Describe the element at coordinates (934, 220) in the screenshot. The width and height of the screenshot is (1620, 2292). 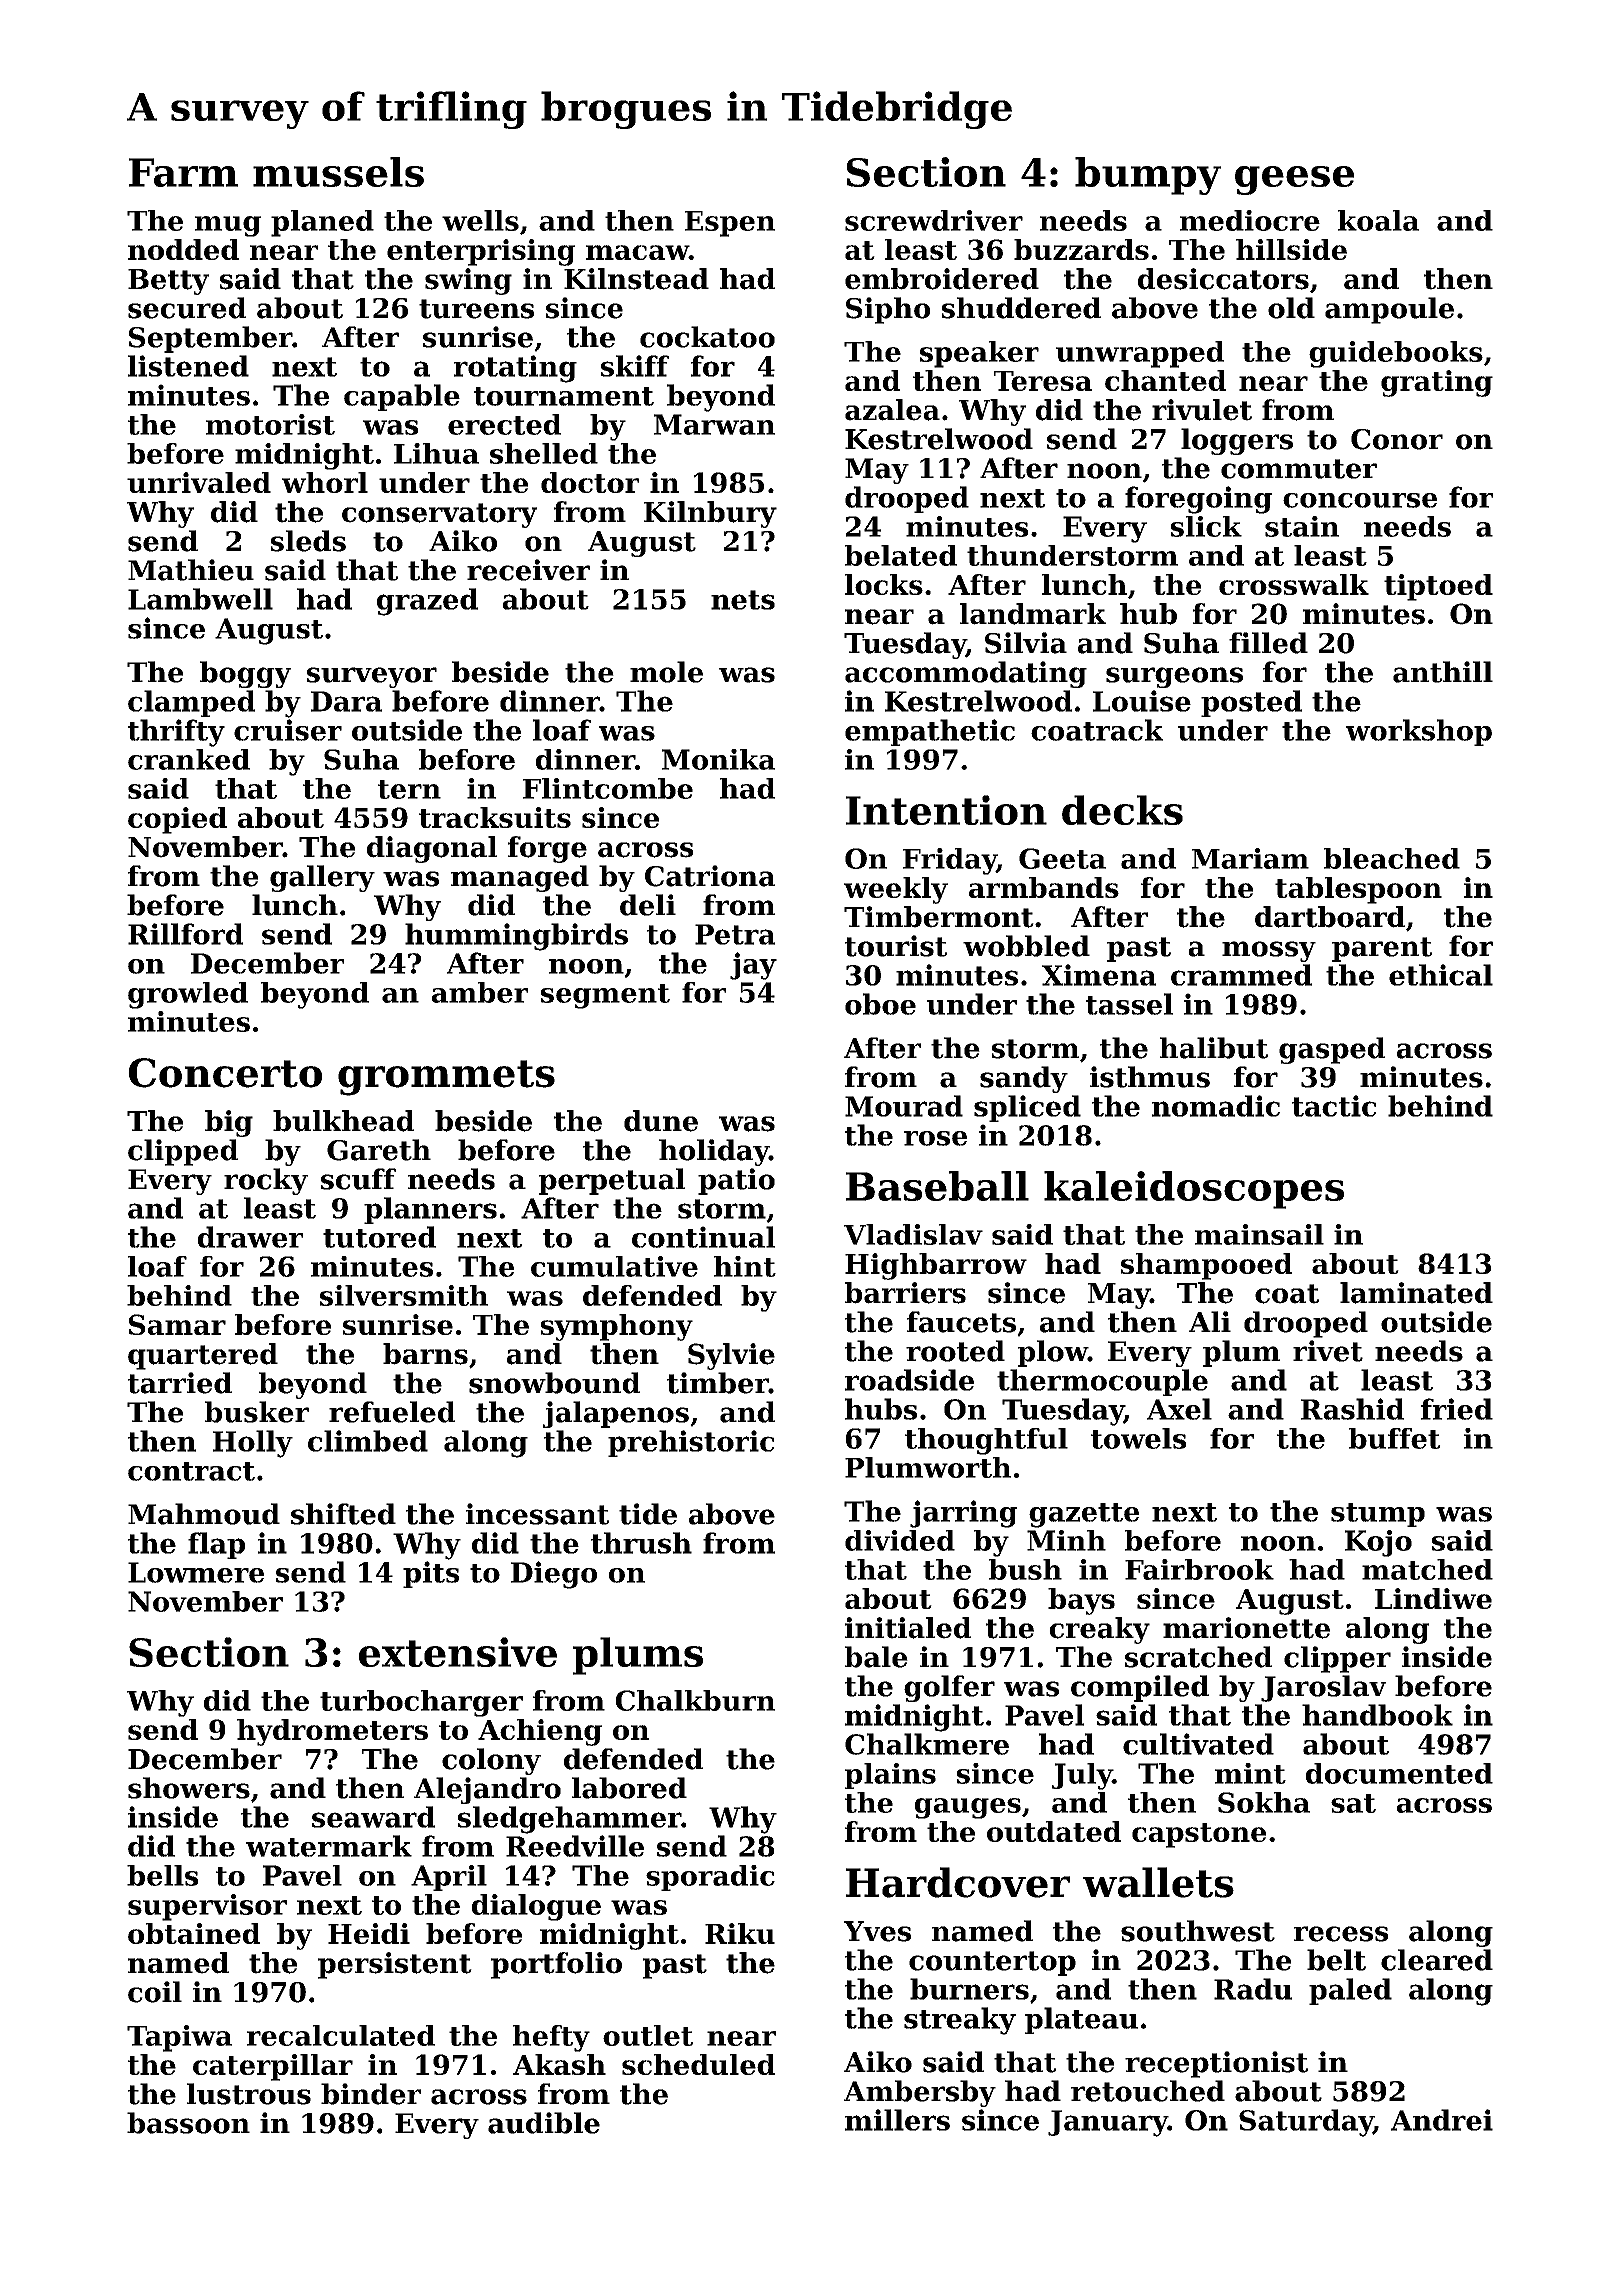
I see `screwdriver` at that location.
